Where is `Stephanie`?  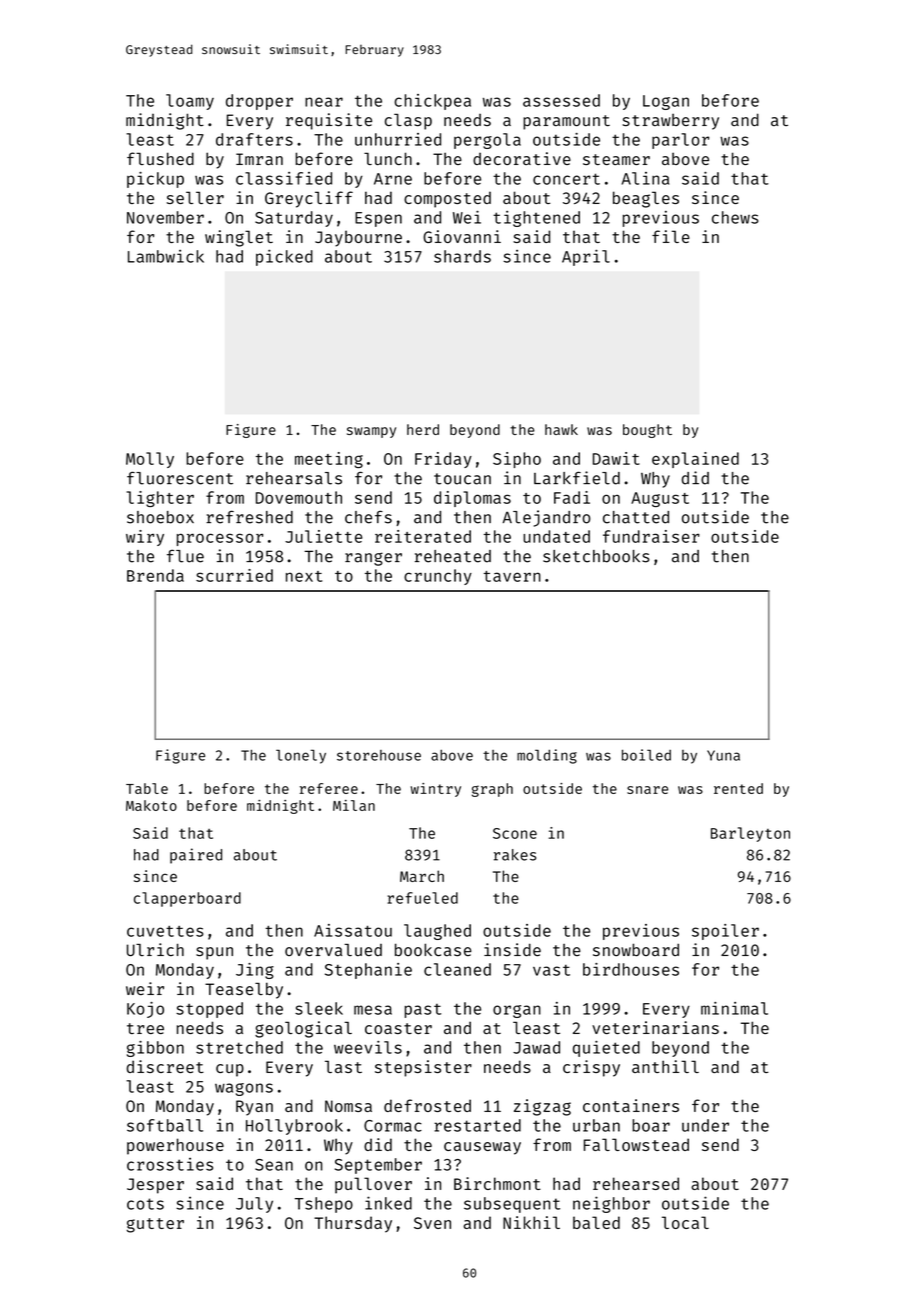 Stephanie is located at coordinates (368, 971).
